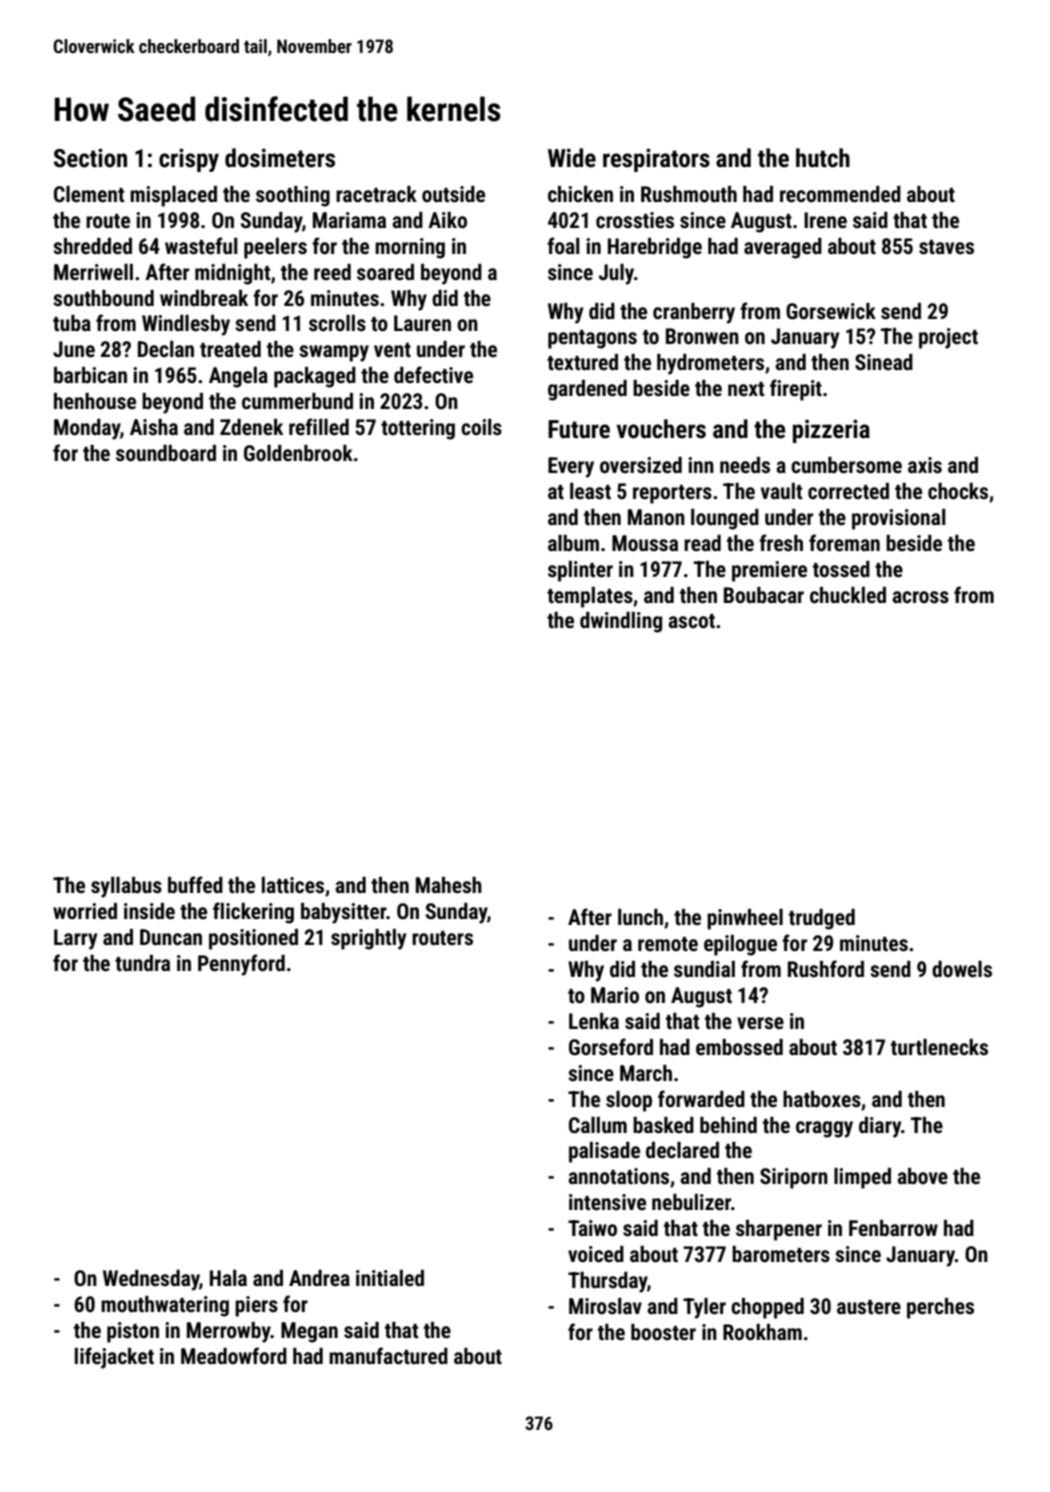 This document has height=1492, width=1050. Describe the element at coordinates (946, 247) in the document. I see `staves` at that location.
